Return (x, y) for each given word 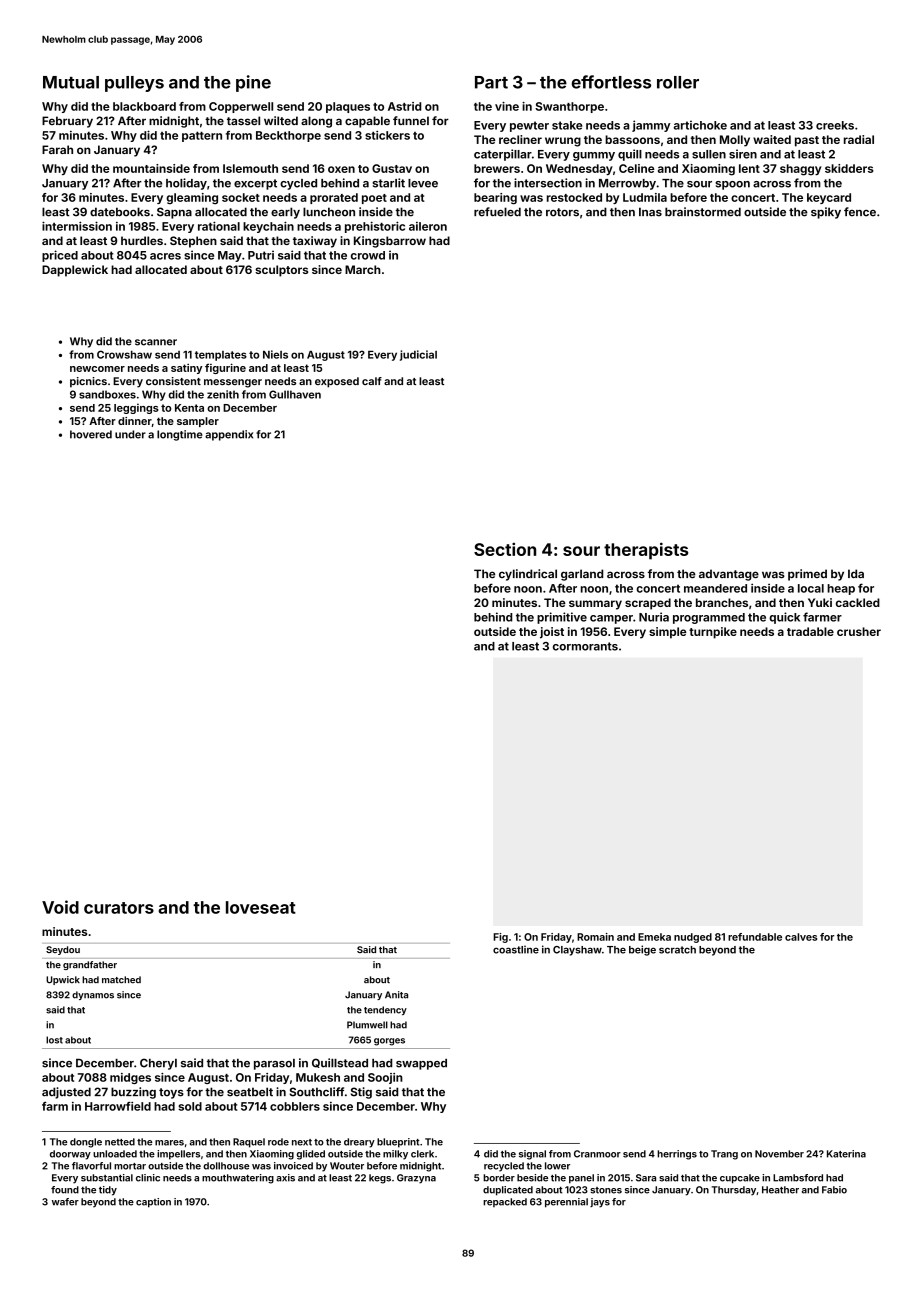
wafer (65, 1202)
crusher (859, 631)
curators (119, 908)
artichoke (700, 125)
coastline (516, 949)
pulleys (134, 84)
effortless (611, 82)
